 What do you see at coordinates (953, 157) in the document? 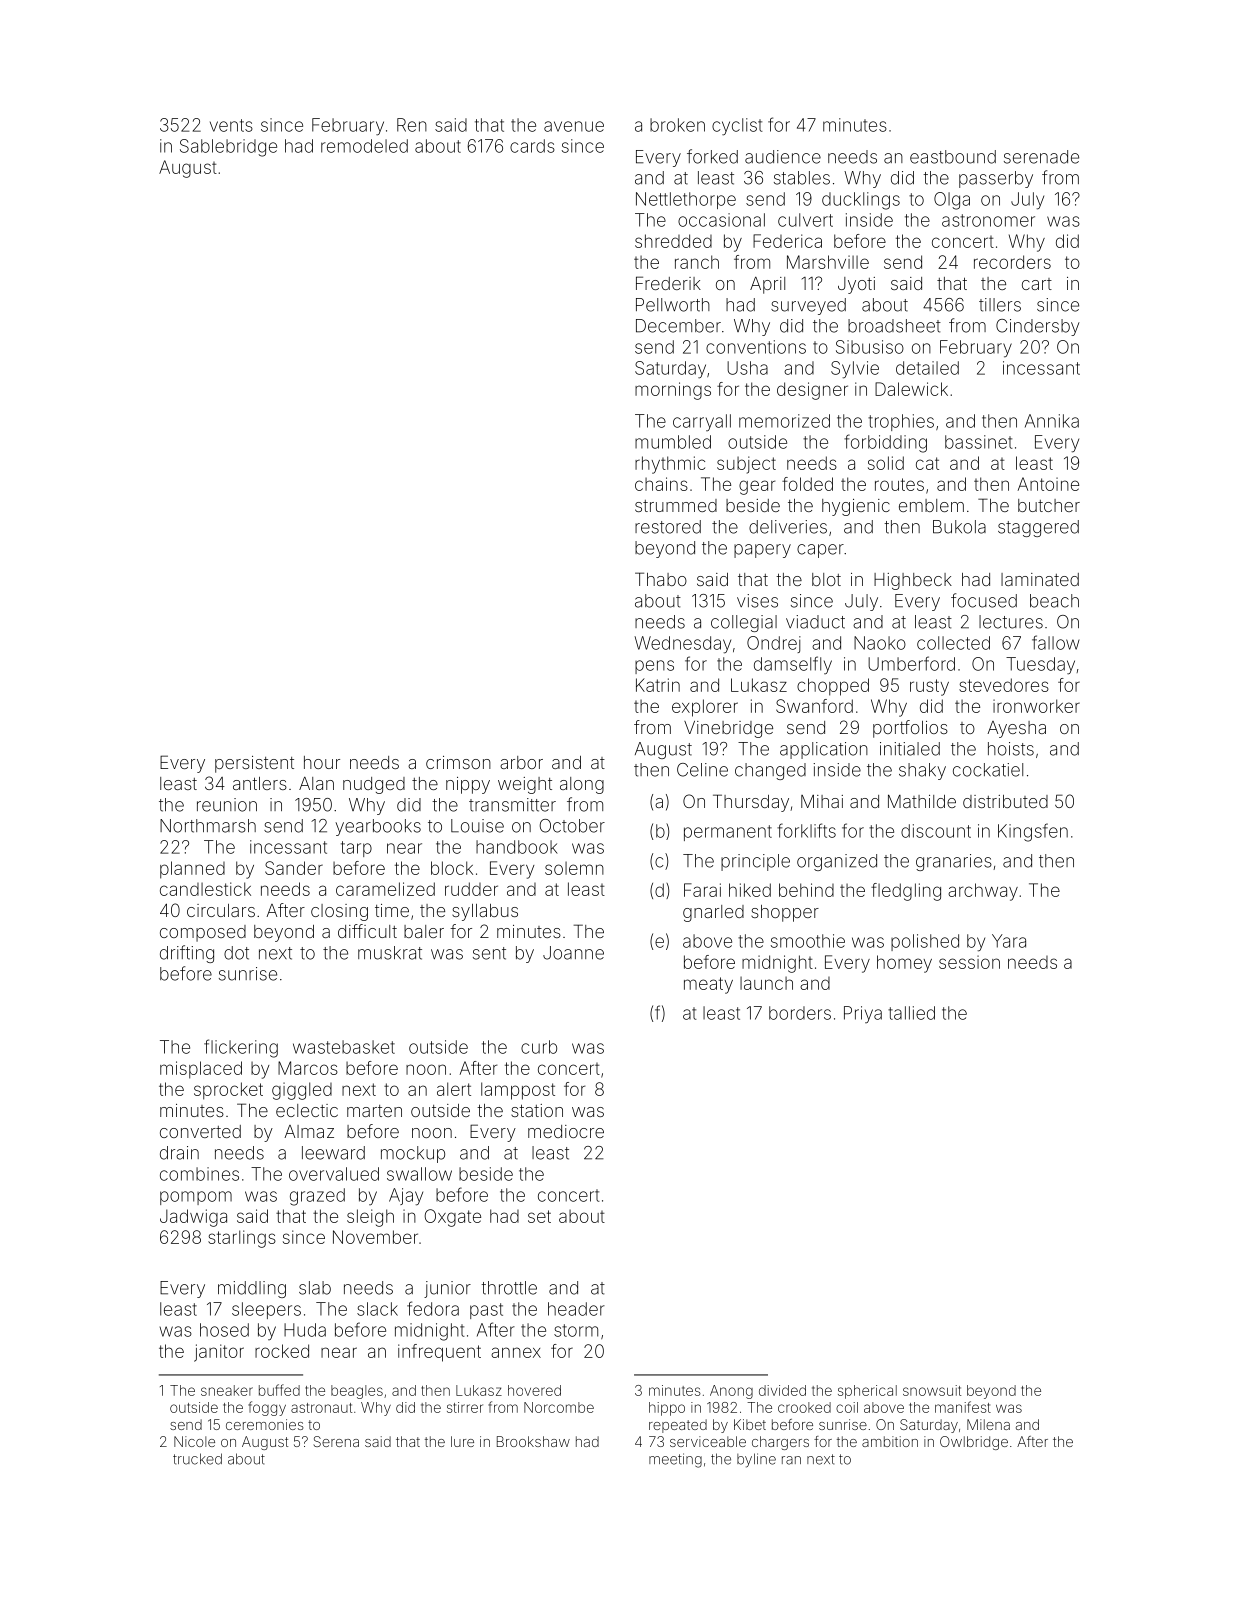
I see `eastbound` at bounding box center [953, 157].
